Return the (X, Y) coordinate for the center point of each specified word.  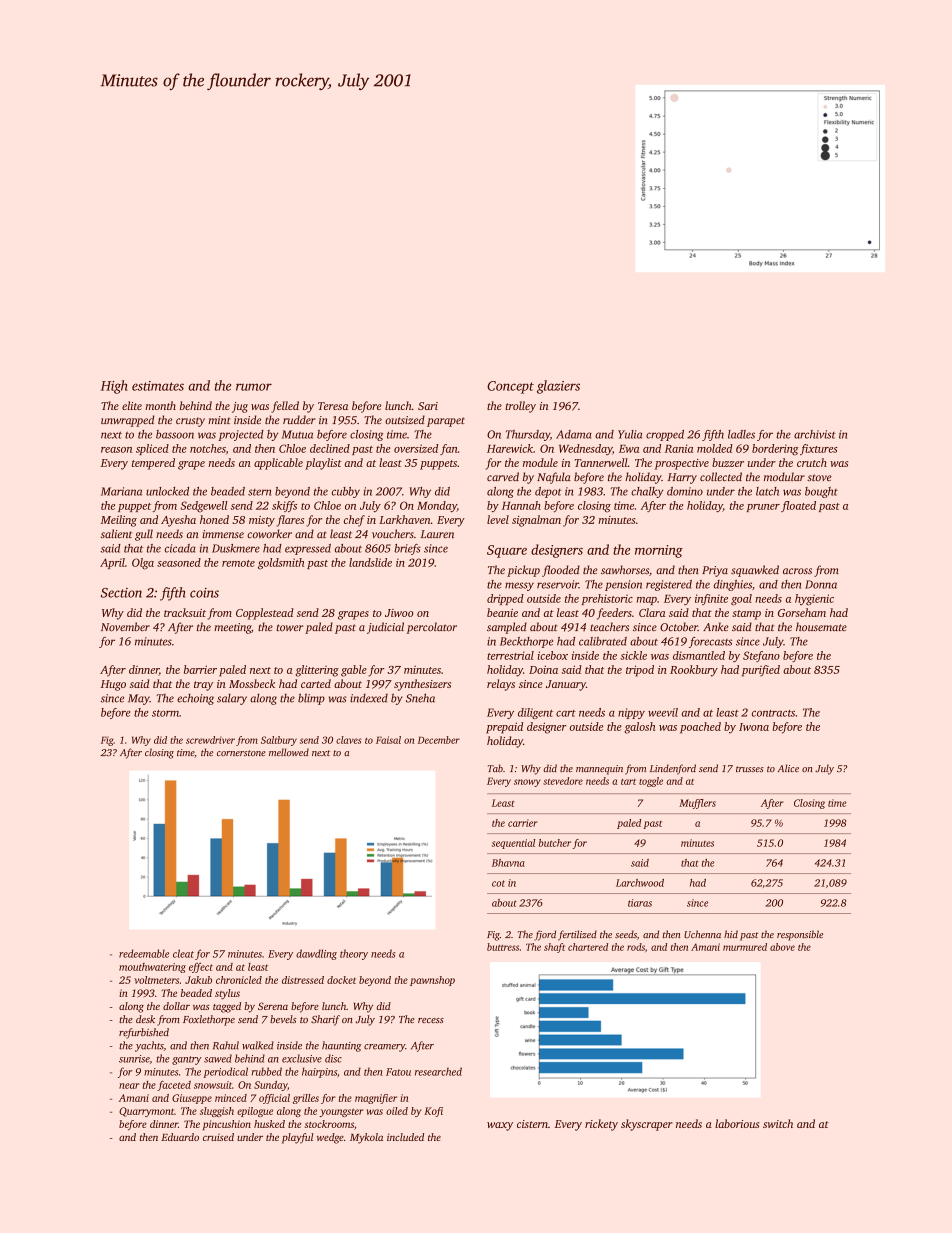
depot (548, 492)
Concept (510, 387)
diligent (535, 713)
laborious (737, 1123)
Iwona (754, 727)
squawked (755, 571)
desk (145, 1019)
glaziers (558, 387)
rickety (601, 1125)
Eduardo (180, 1137)
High (114, 387)
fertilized (577, 935)
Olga (143, 564)
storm (165, 713)
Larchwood (640, 883)
